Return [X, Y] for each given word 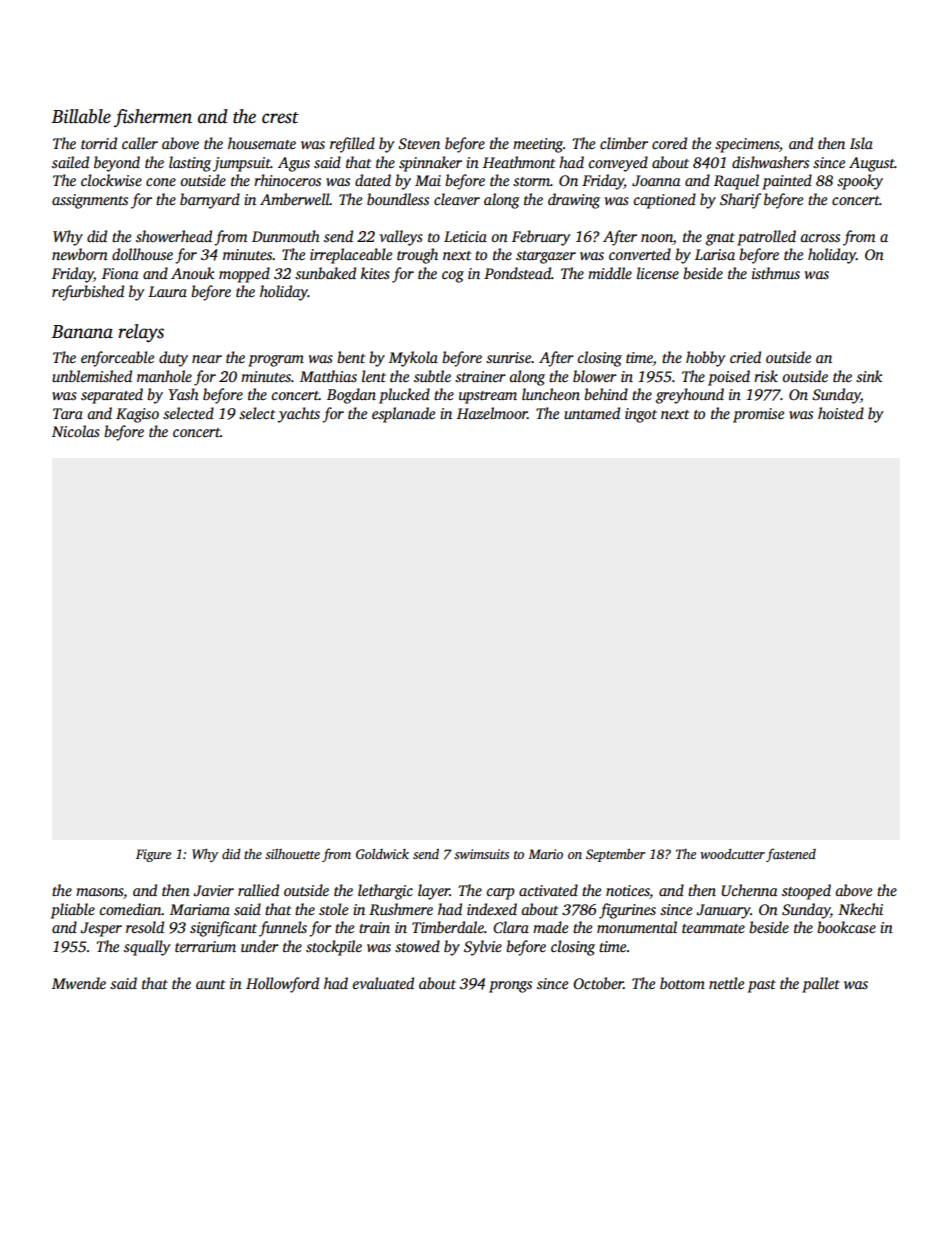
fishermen [153, 118]
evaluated [383, 983]
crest [280, 118]
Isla [861, 143]
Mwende [79, 983]
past [762, 986]
